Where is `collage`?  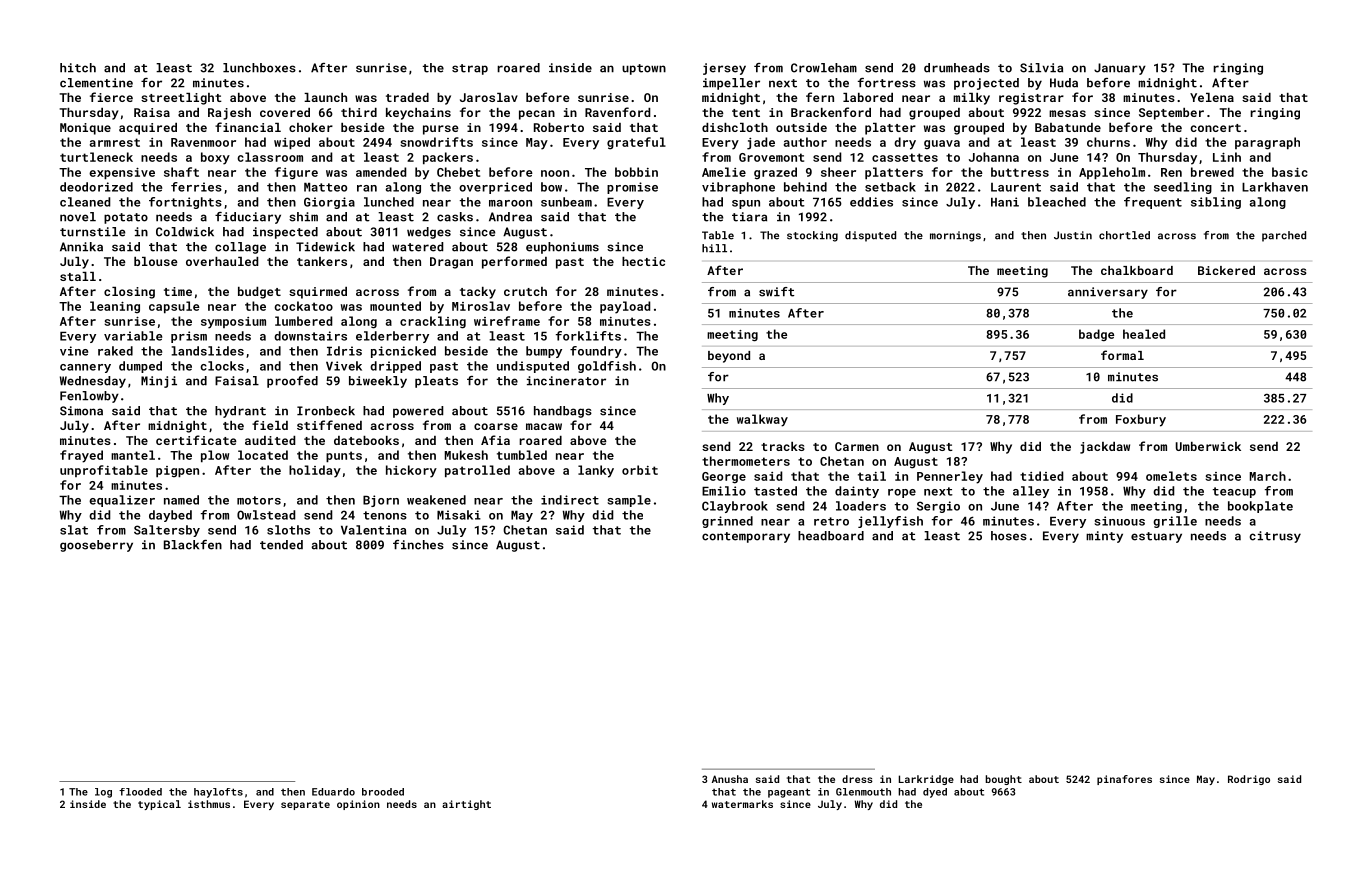
collage is located at coordinates (240, 248).
